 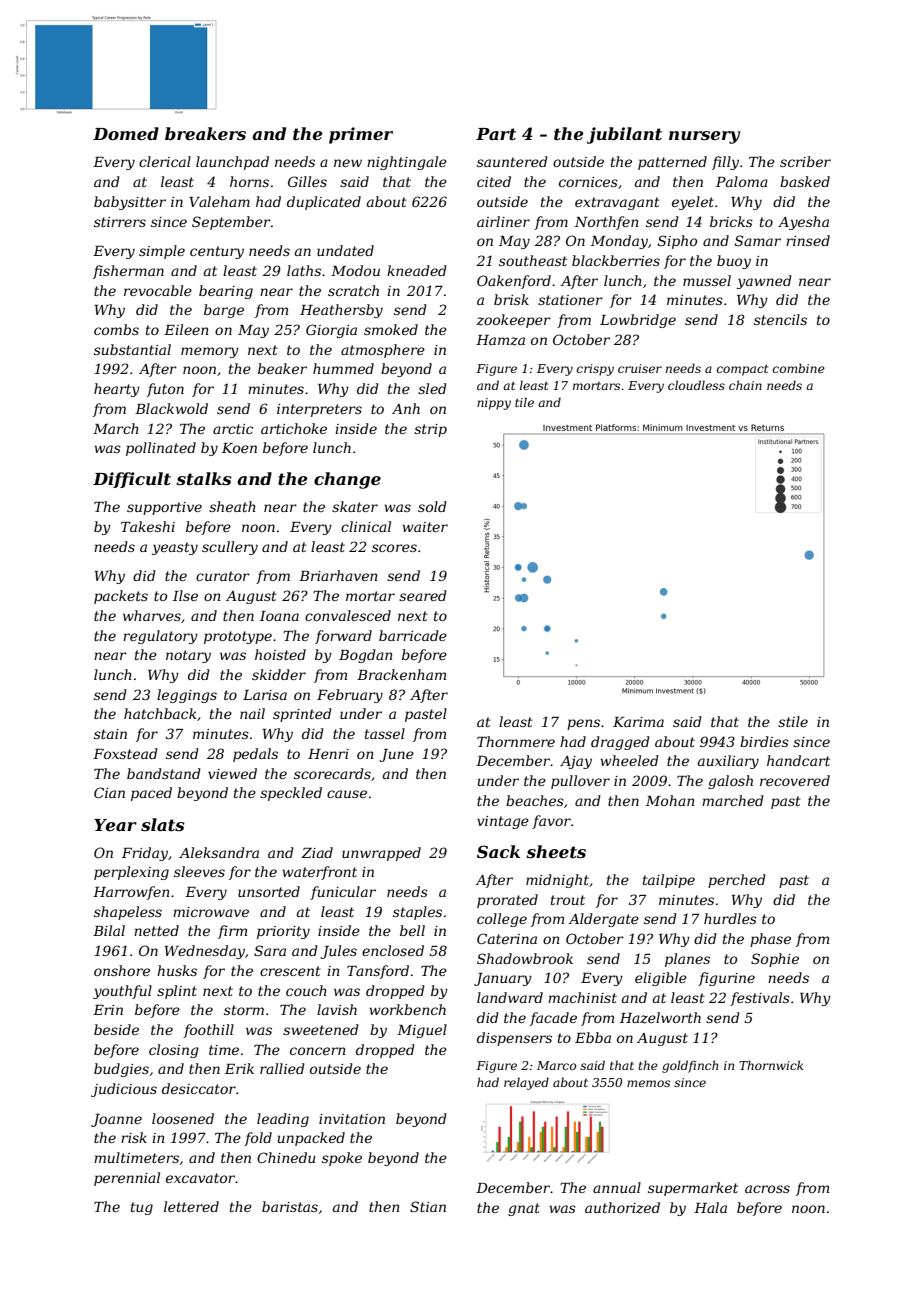 I want to click on budgies, so click(x=121, y=1070).
